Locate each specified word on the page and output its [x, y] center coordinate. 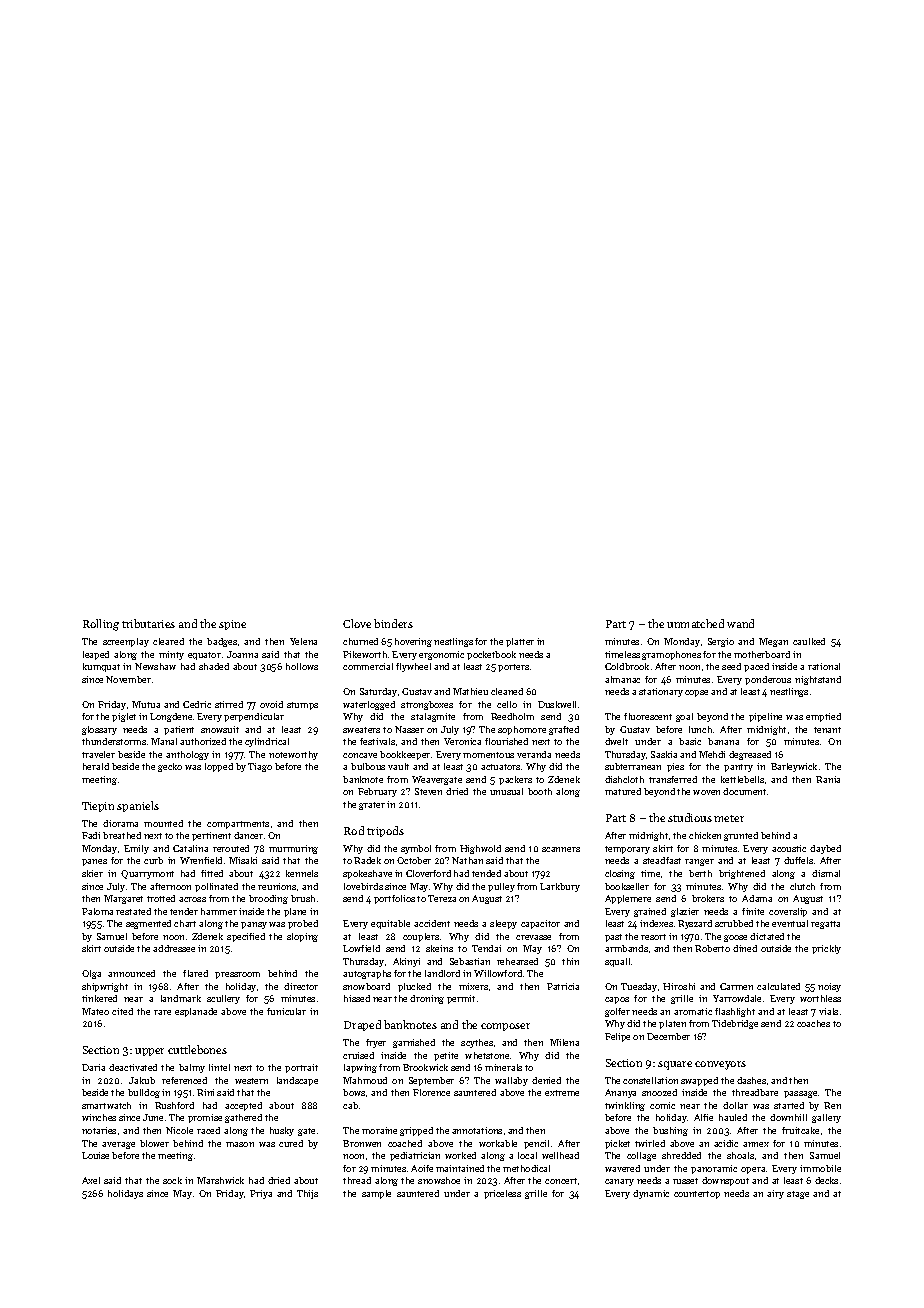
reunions [277, 886]
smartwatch [106, 1105]
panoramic [714, 1169]
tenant [827, 730]
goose [735, 938]
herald [96, 766]
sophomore [522, 730]
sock [172, 1180]
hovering [413, 642]
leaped [96, 655]
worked [460, 1155]
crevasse [533, 937]
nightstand [818, 680]
